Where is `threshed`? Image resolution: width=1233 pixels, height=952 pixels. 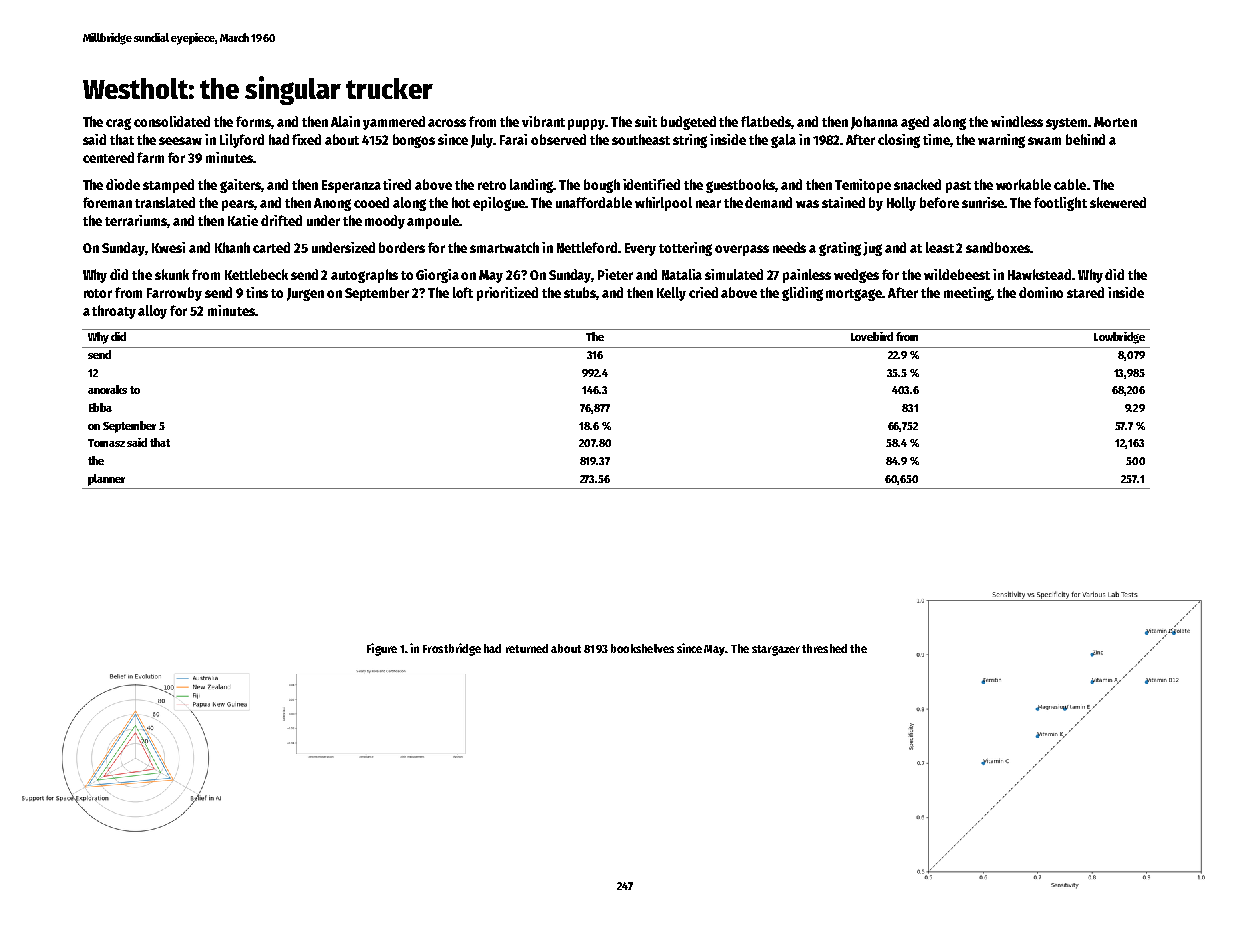 threshed is located at coordinates (824, 648).
